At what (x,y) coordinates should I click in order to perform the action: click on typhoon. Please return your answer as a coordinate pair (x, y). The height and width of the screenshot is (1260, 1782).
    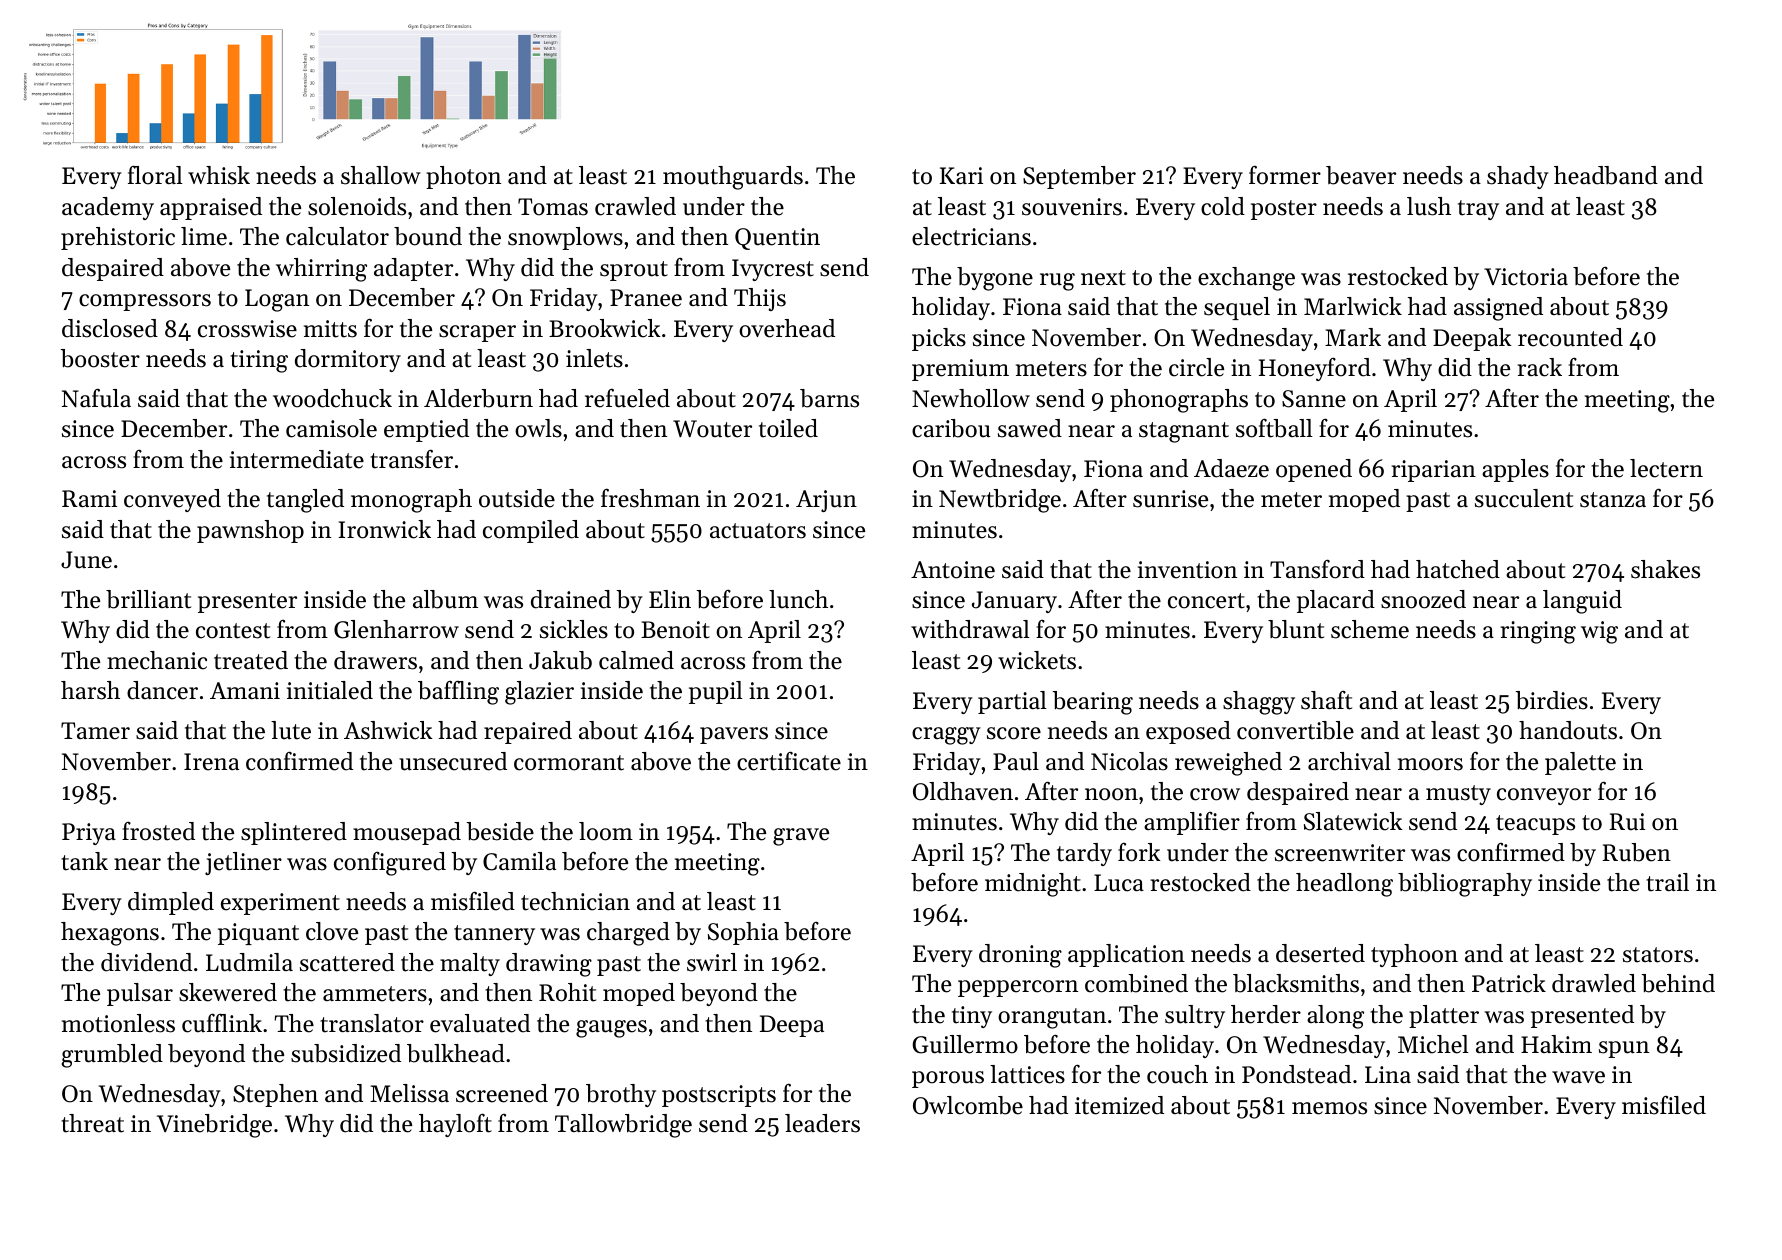
    Looking at the image, I should click on (1414, 955).
